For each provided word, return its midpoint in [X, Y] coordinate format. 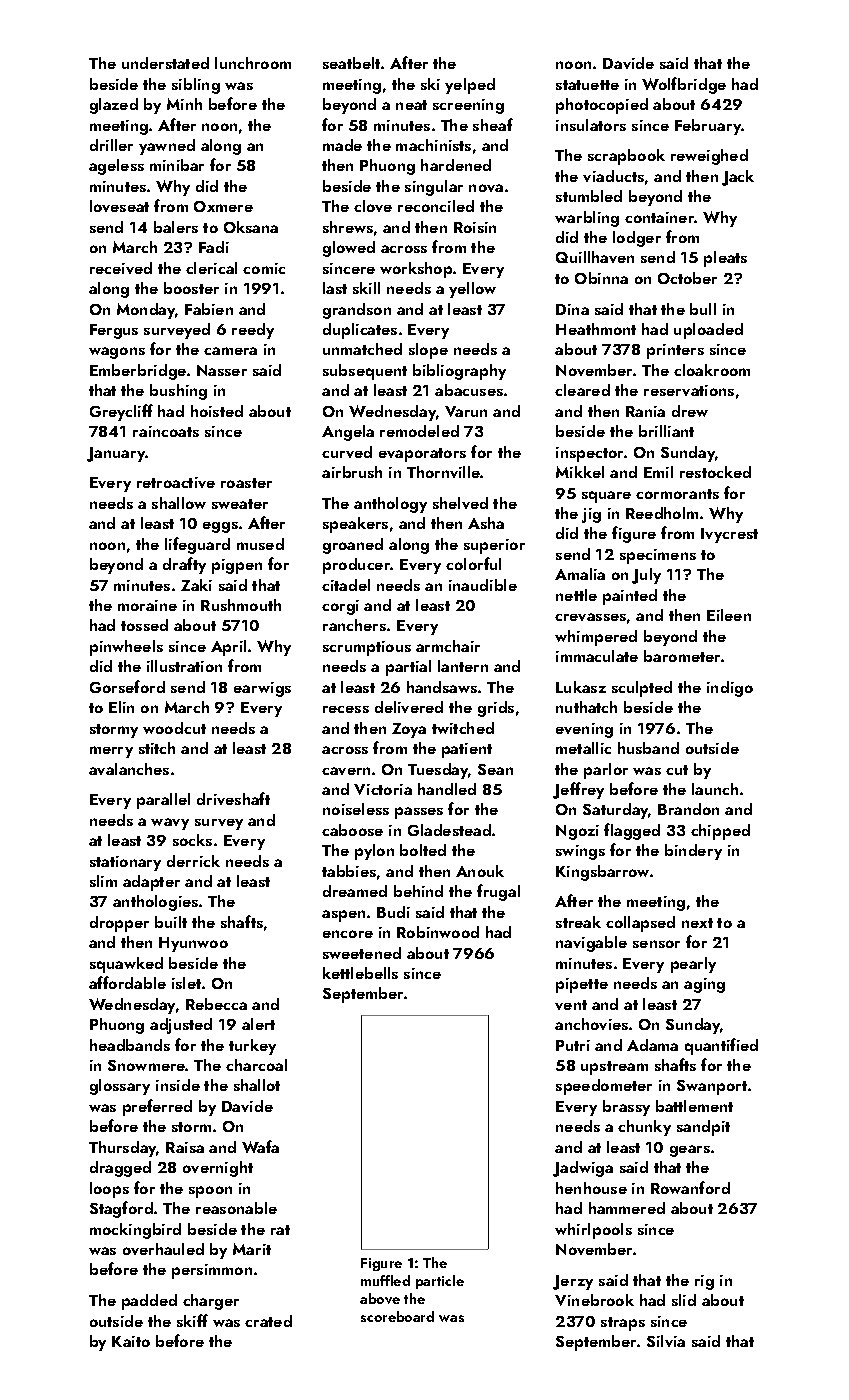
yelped [470, 86]
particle [440, 1282]
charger [211, 1302]
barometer [682, 656]
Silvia [666, 1341]
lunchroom [253, 63]
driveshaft [233, 798]
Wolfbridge [684, 85]
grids [496, 709]
